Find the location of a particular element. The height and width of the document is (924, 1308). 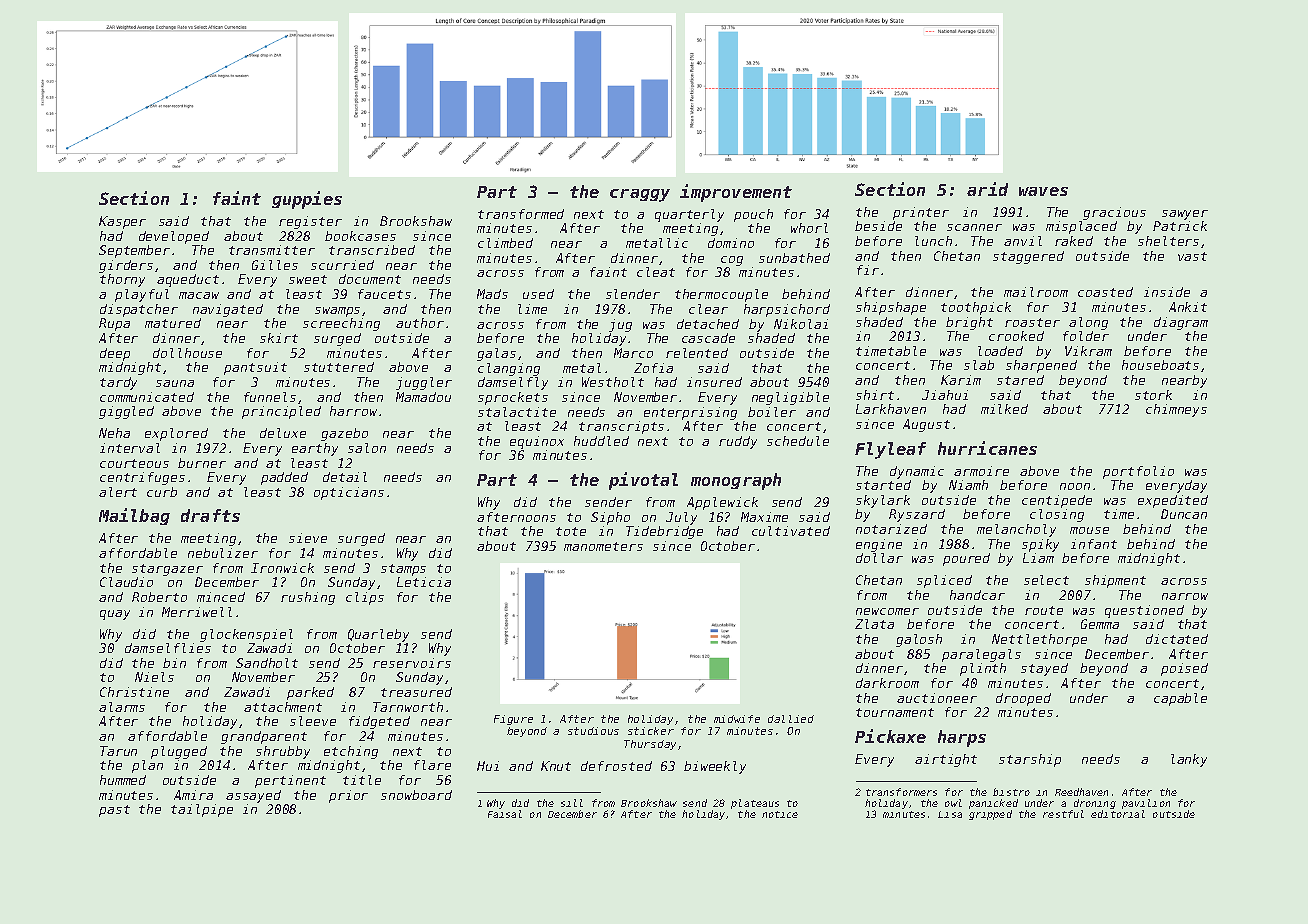

folder is located at coordinates (1086, 336).
